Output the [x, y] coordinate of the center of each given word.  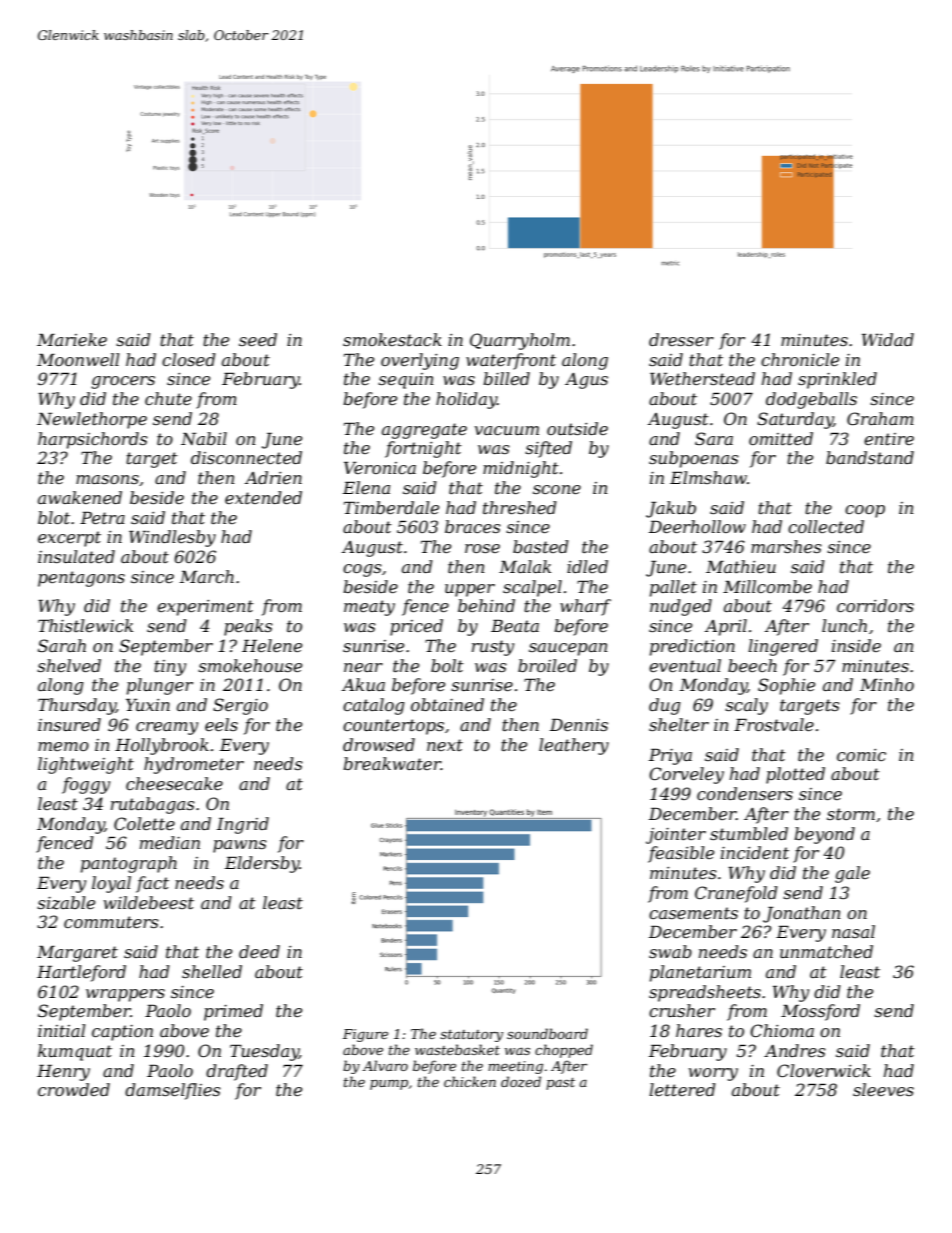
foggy [86, 785]
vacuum [507, 430]
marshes [786, 546]
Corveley [686, 775]
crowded [74, 1089]
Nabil [204, 438]
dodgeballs [811, 400]
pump [389, 1085]
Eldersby [262, 864]
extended [263, 497]
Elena [366, 487]
